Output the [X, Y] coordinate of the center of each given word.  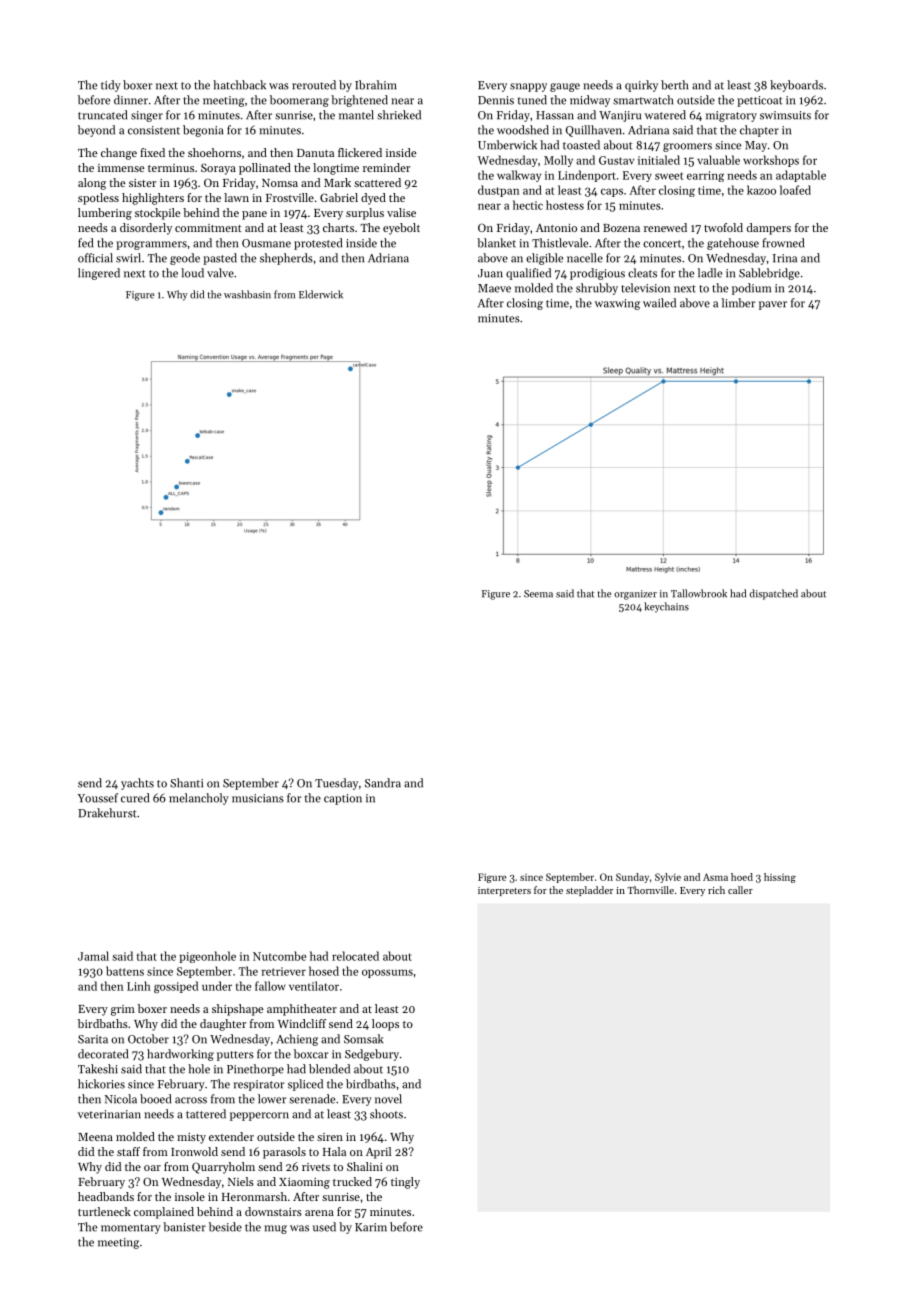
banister [184, 1227]
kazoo [761, 190]
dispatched [774, 594]
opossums [387, 973]
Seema [538, 594]
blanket [496, 243]
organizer [635, 595]
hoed [742, 877]
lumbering [105, 214]
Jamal [93, 956]
